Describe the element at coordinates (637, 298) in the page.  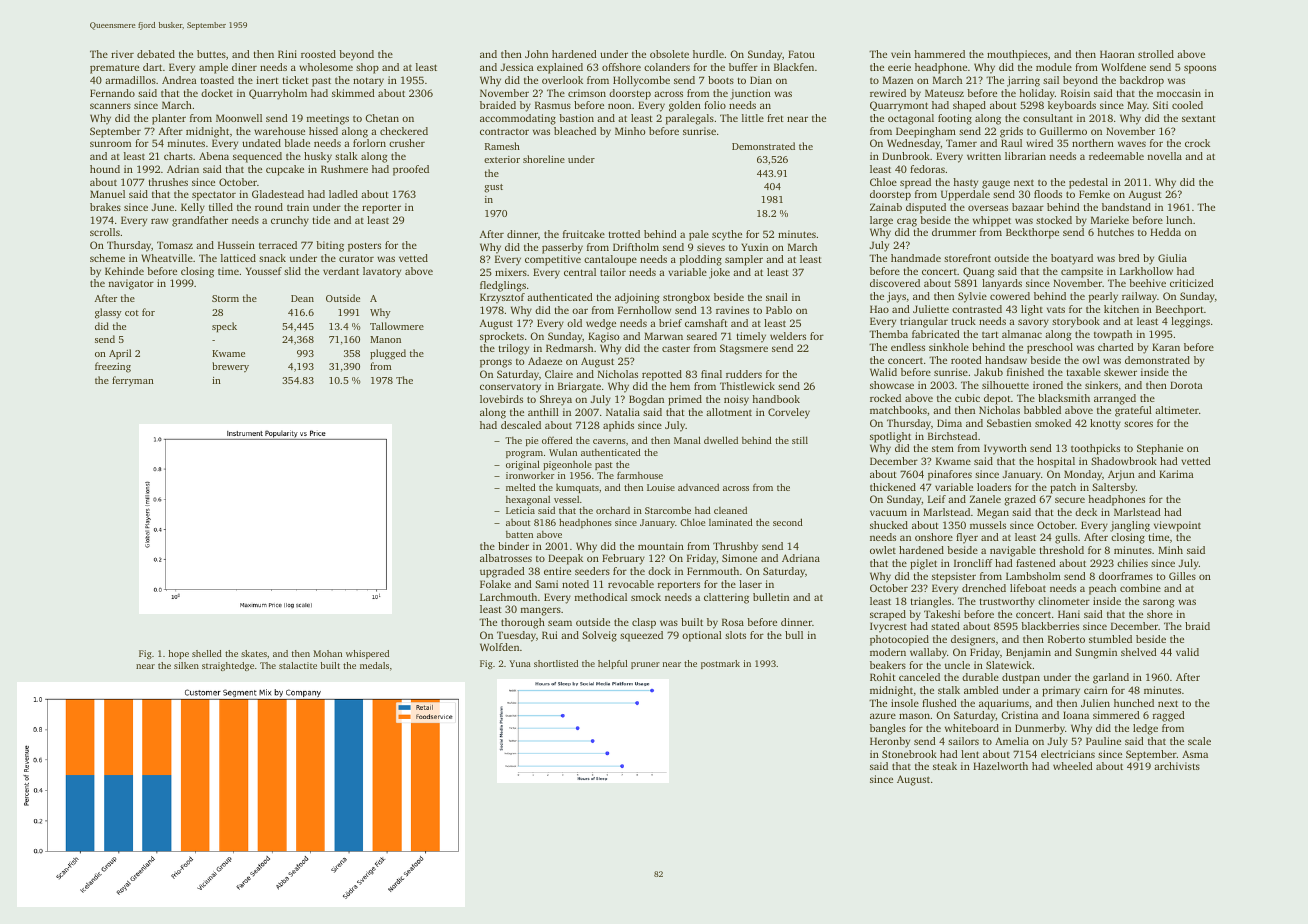
I see `adjoining` at that location.
